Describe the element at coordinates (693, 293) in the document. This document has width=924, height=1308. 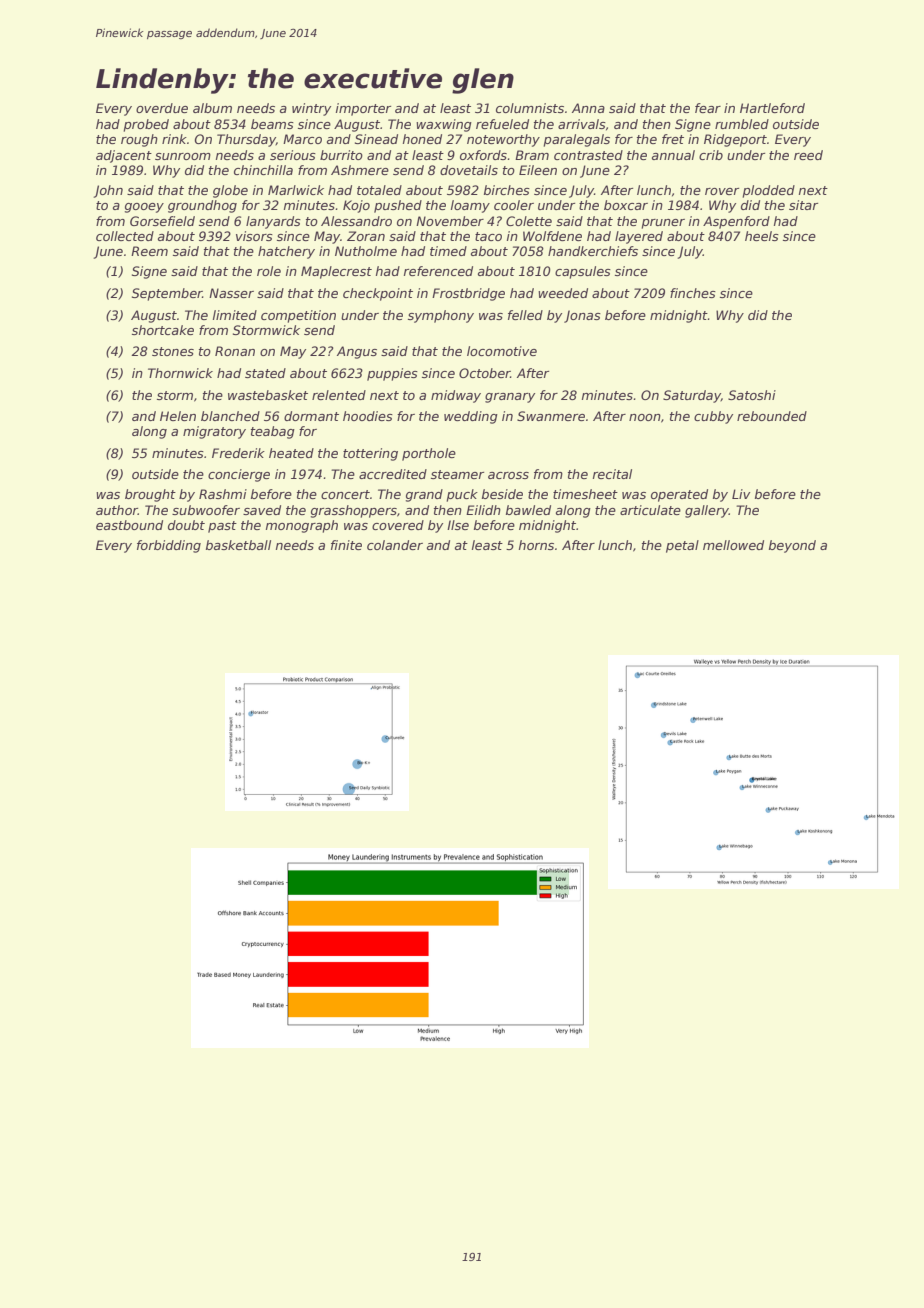
I see `finches` at that location.
